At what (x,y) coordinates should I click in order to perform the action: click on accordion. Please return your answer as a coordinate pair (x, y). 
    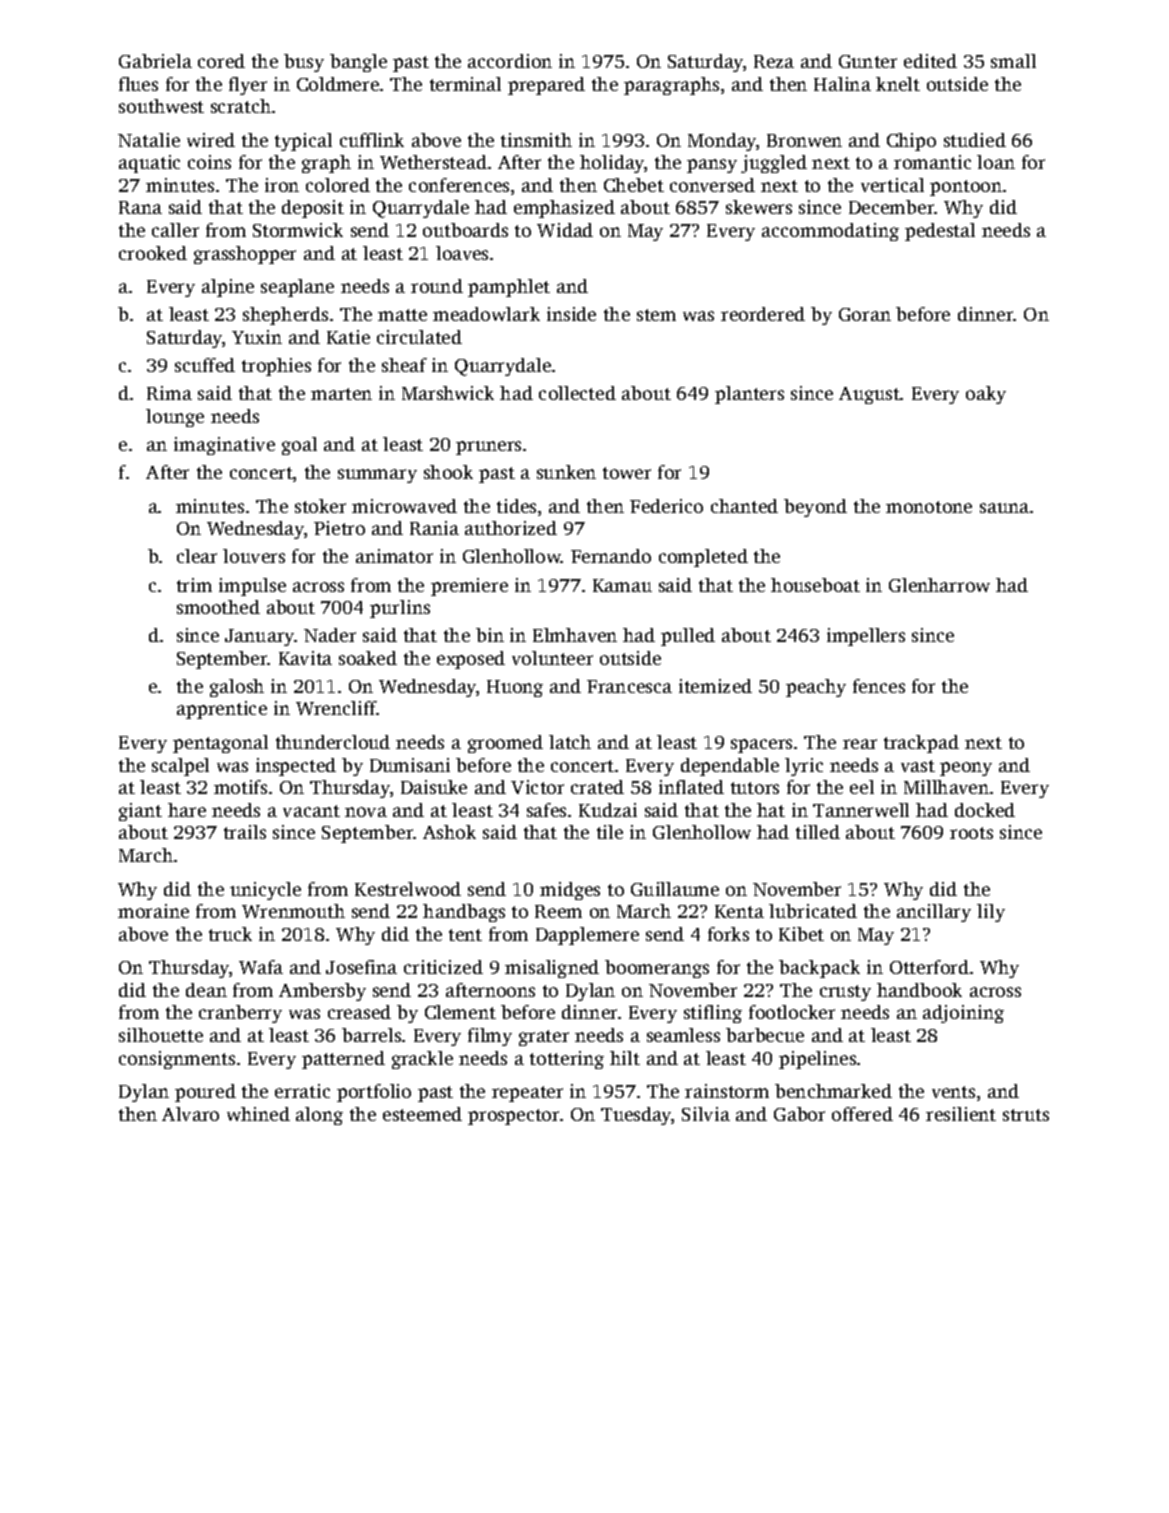
    Looking at the image, I should click on (510, 61).
